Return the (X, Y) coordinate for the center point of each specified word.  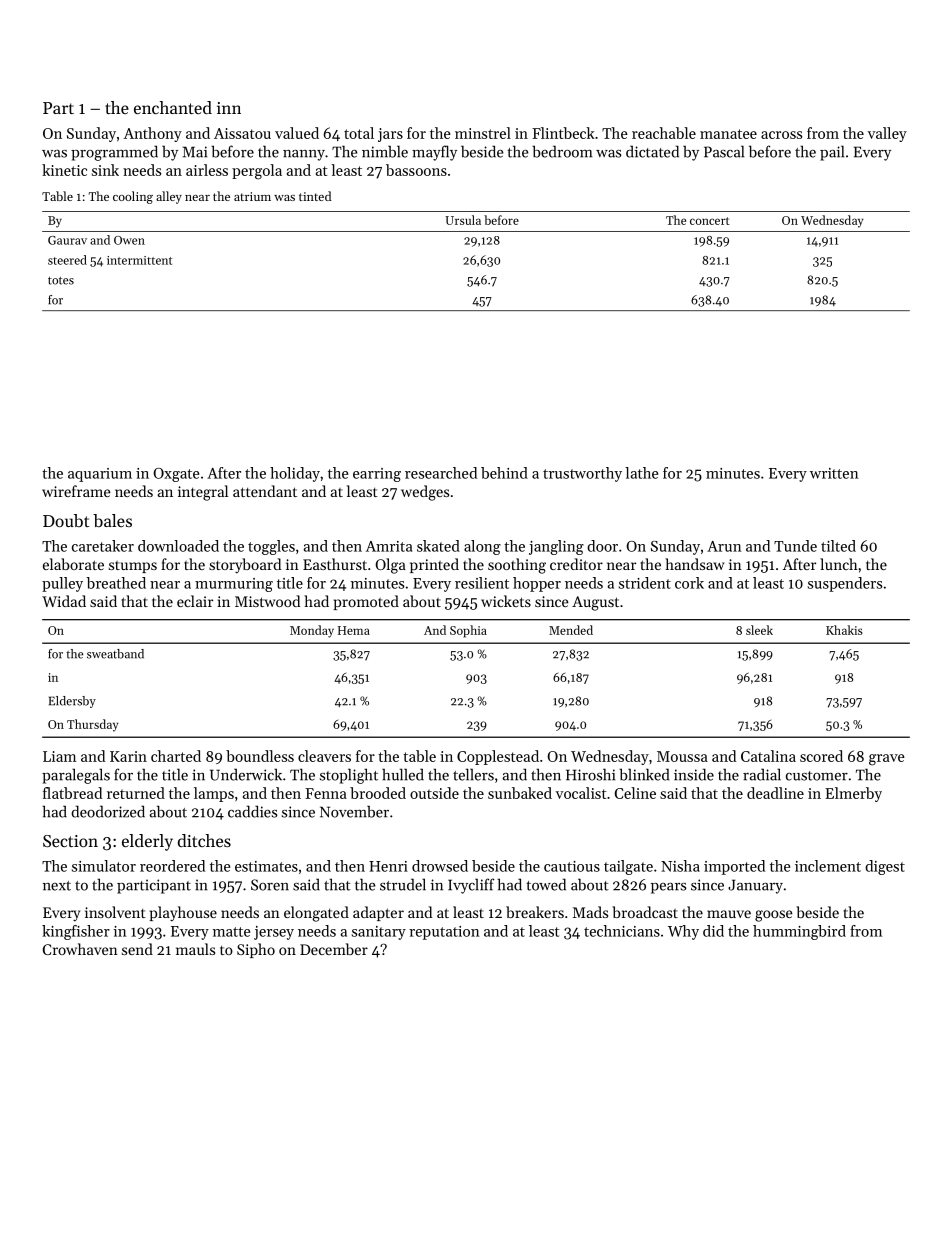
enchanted (173, 107)
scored (821, 756)
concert (710, 221)
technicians (622, 931)
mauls (195, 949)
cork (689, 583)
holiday (295, 474)
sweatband (115, 654)
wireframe (76, 491)
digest (885, 867)
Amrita (389, 546)
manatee (728, 134)
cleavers (324, 756)
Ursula (463, 220)
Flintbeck (563, 133)
